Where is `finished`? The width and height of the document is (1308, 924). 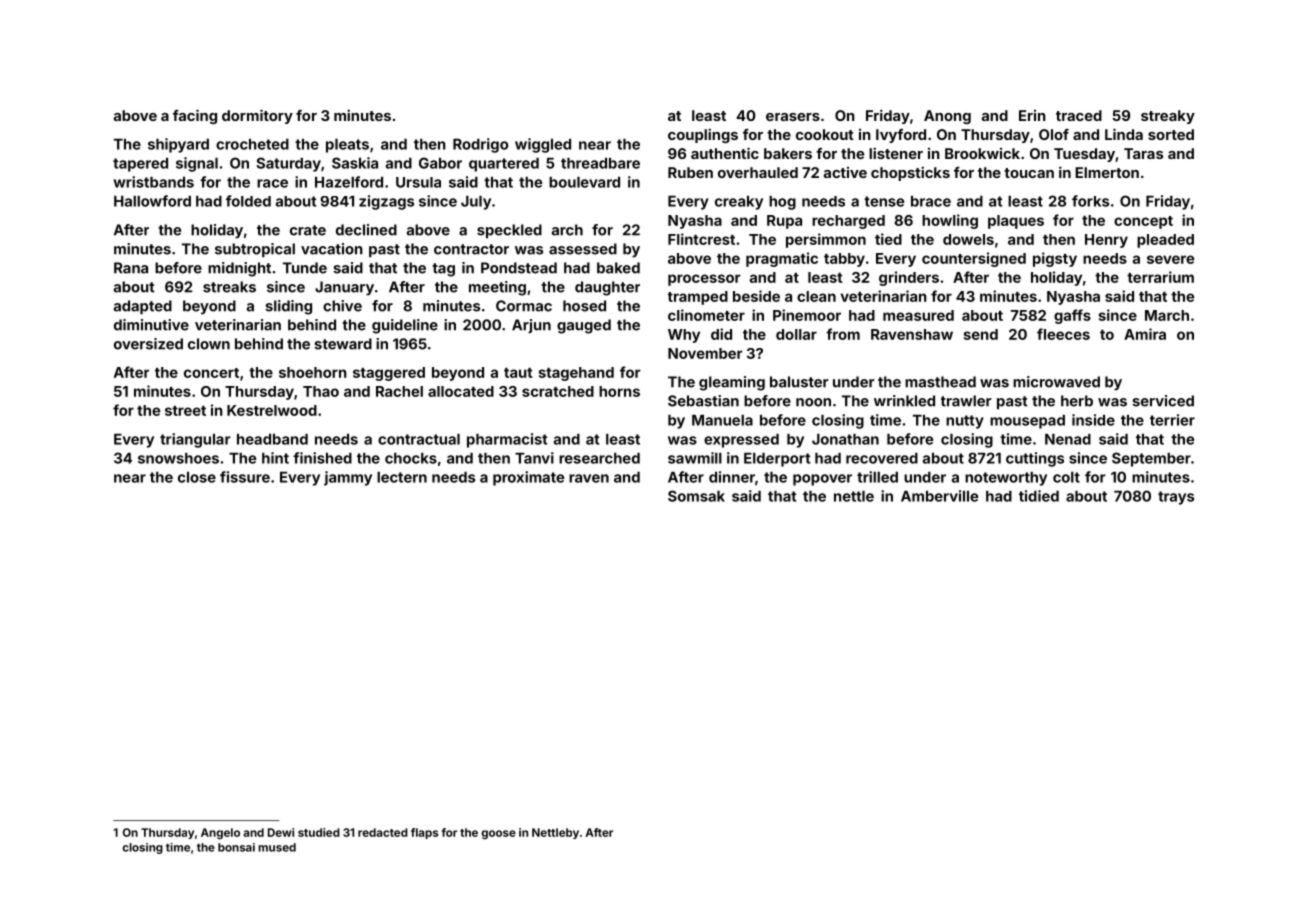
finished is located at coordinates (322, 458).
